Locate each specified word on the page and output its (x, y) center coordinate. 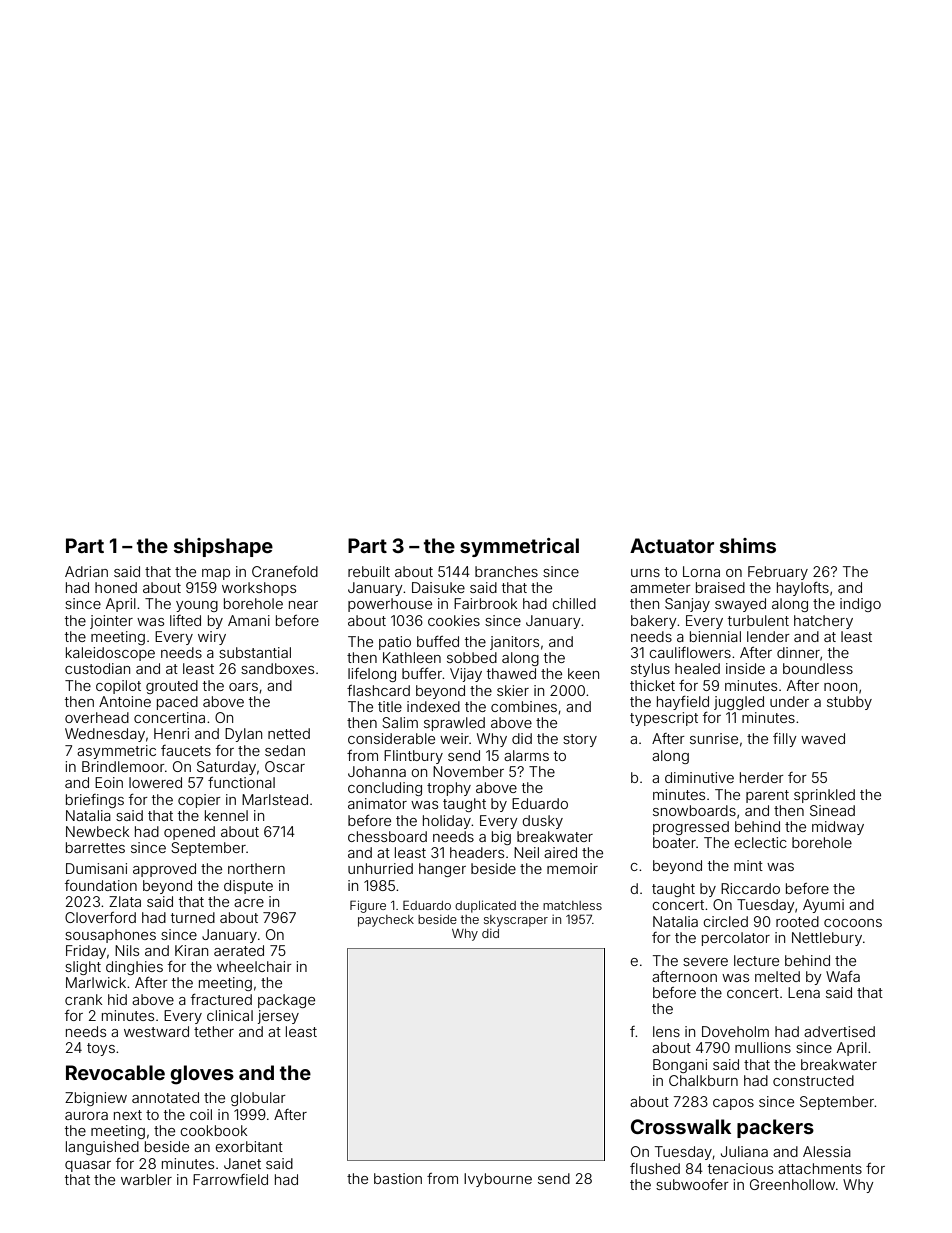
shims (748, 545)
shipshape (223, 547)
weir (454, 738)
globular (258, 1099)
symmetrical (519, 547)
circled (725, 921)
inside (745, 668)
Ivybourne (498, 1180)
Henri (171, 733)
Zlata (125, 901)
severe (705, 962)
